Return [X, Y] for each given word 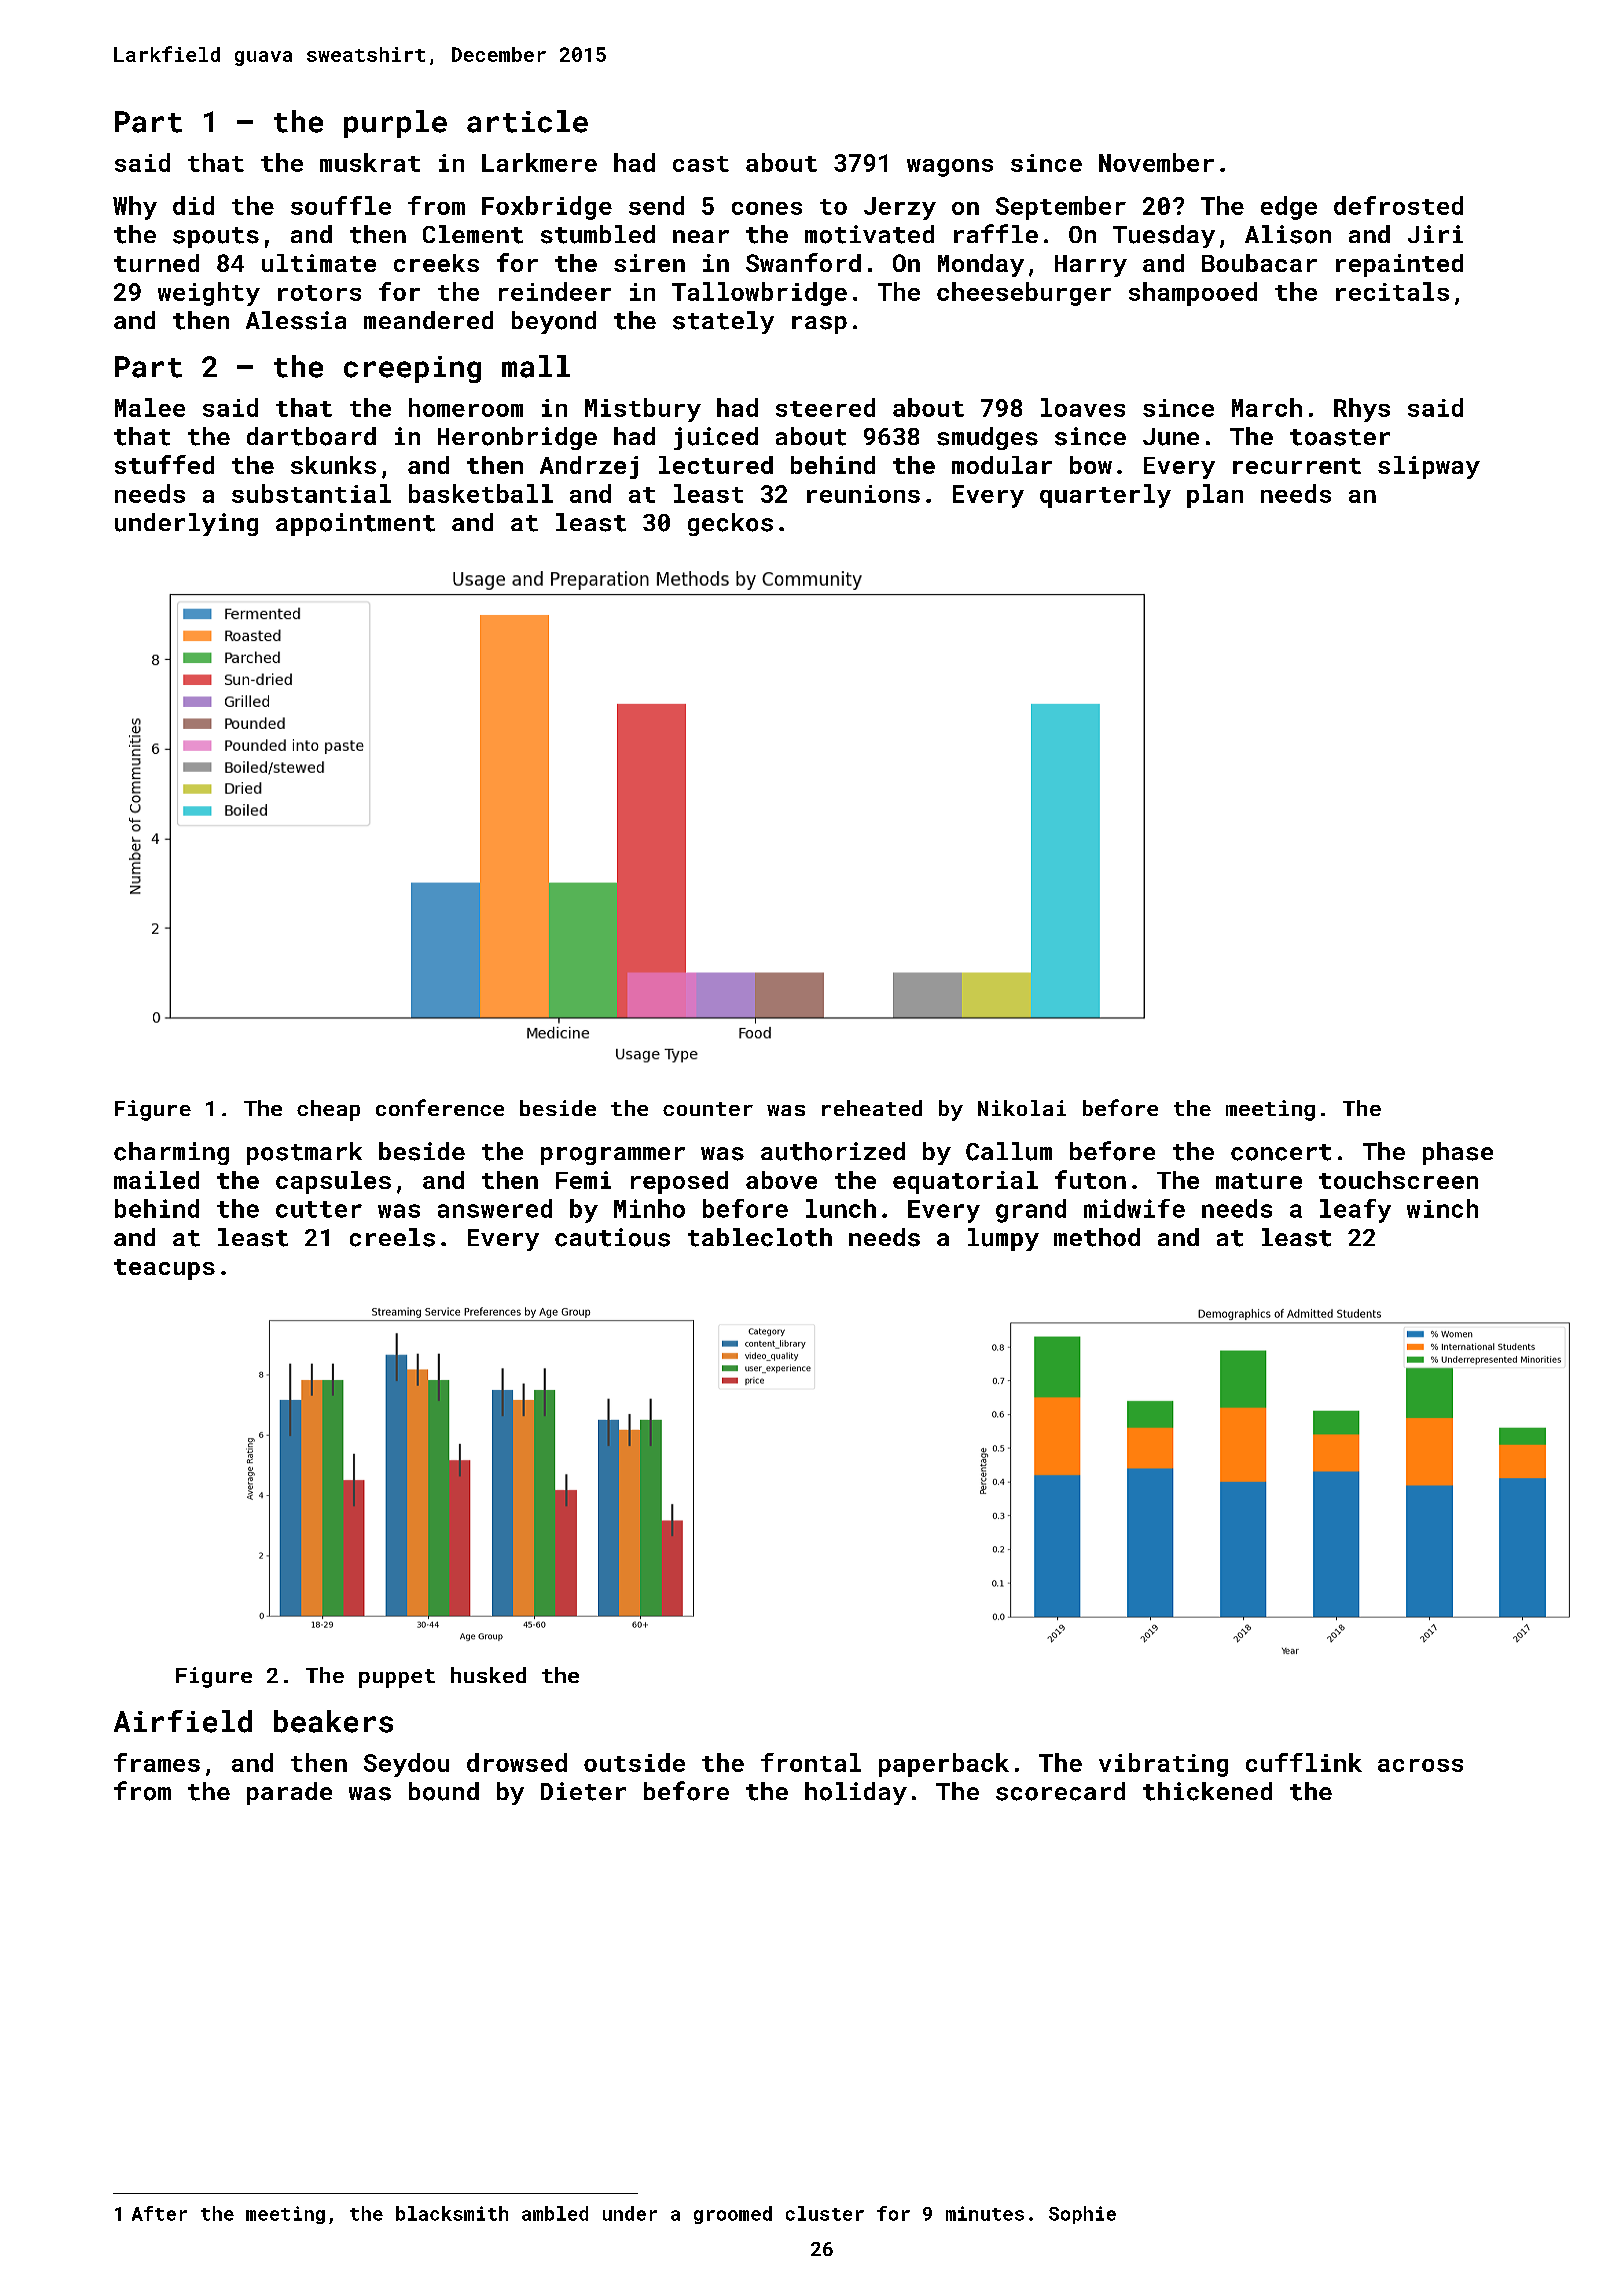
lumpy [1003, 1239]
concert [1281, 1152]
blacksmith [452, 2213]
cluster [825, 2213]
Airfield [183, 1721]
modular [1002, 465]
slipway [1429, 467]
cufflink [1304, 1762]
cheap [328, 1110]
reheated [872, 1108]
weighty [209, 294]
